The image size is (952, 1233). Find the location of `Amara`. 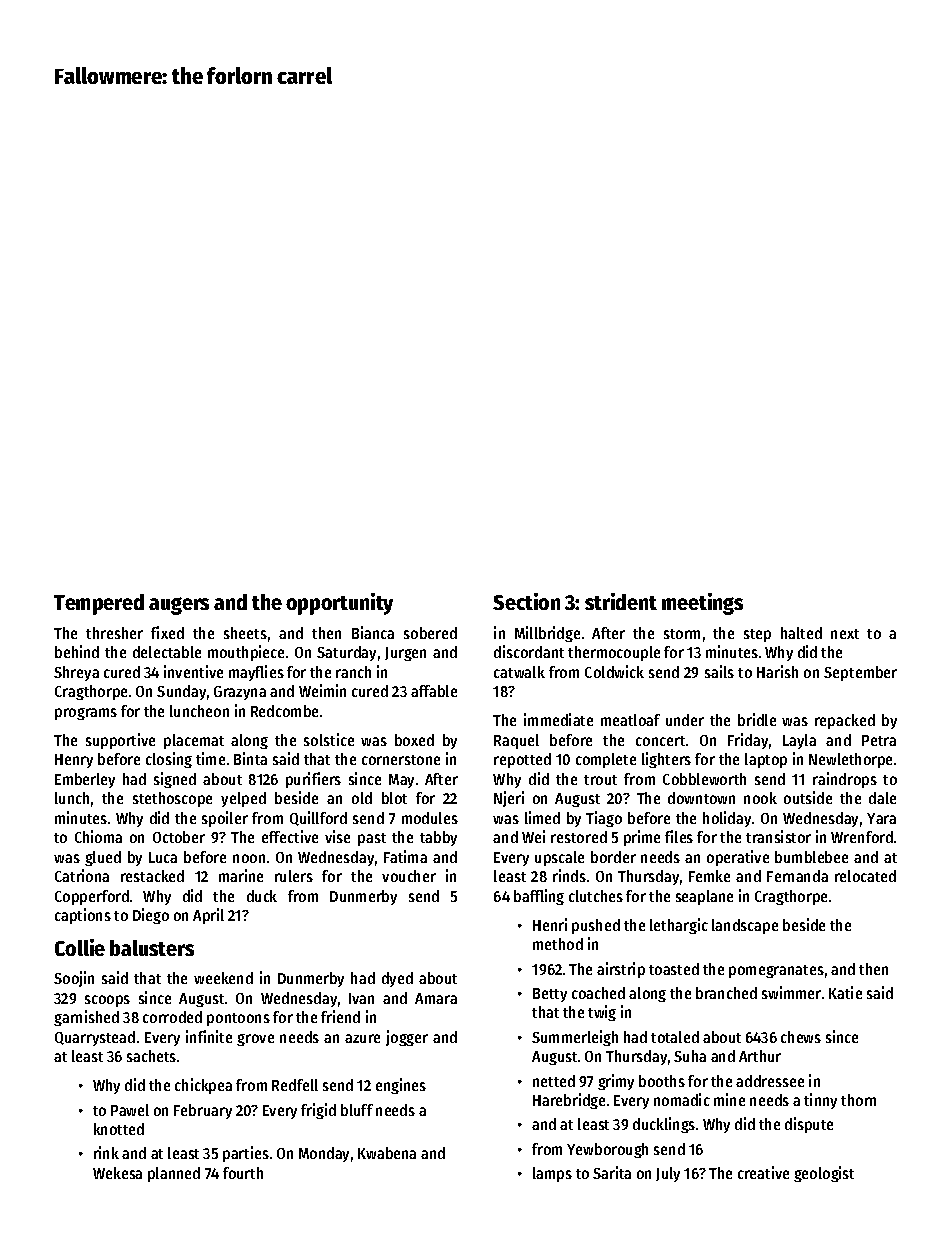

Amara is located at coordinates (436, 998).
